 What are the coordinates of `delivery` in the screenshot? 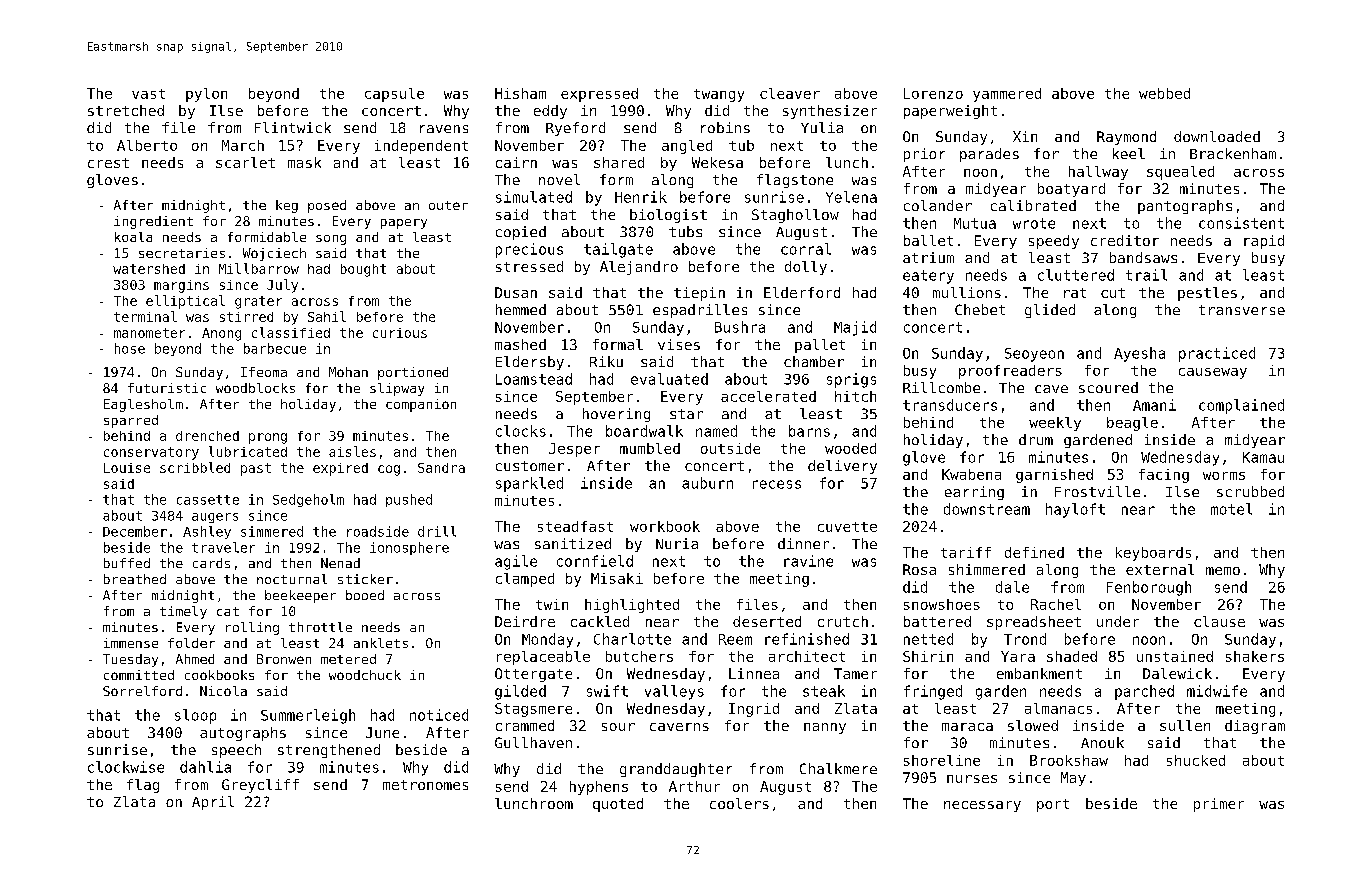 It's located at (842, 467).
